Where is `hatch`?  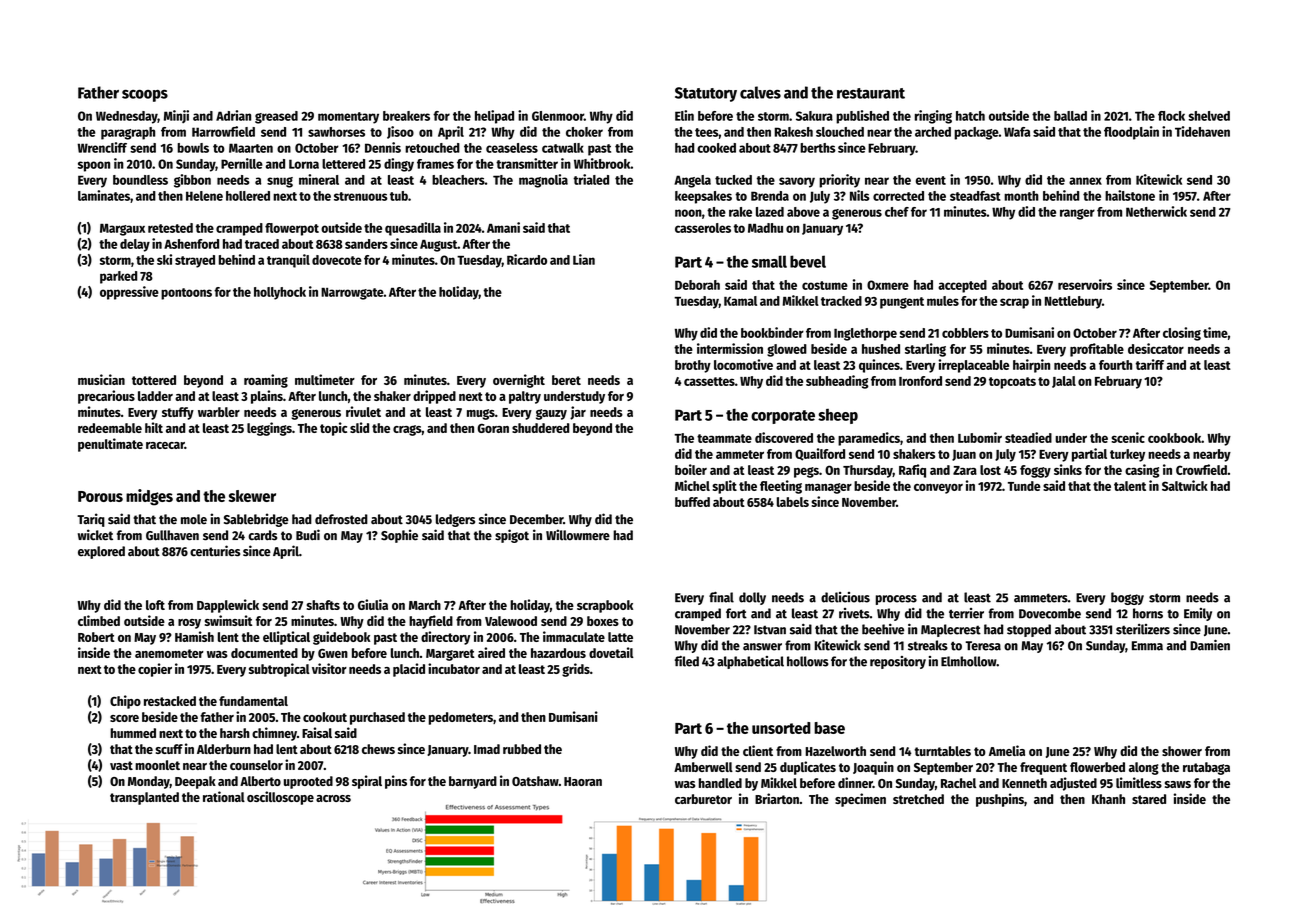 hatch is located at coordinates (970, 116).
